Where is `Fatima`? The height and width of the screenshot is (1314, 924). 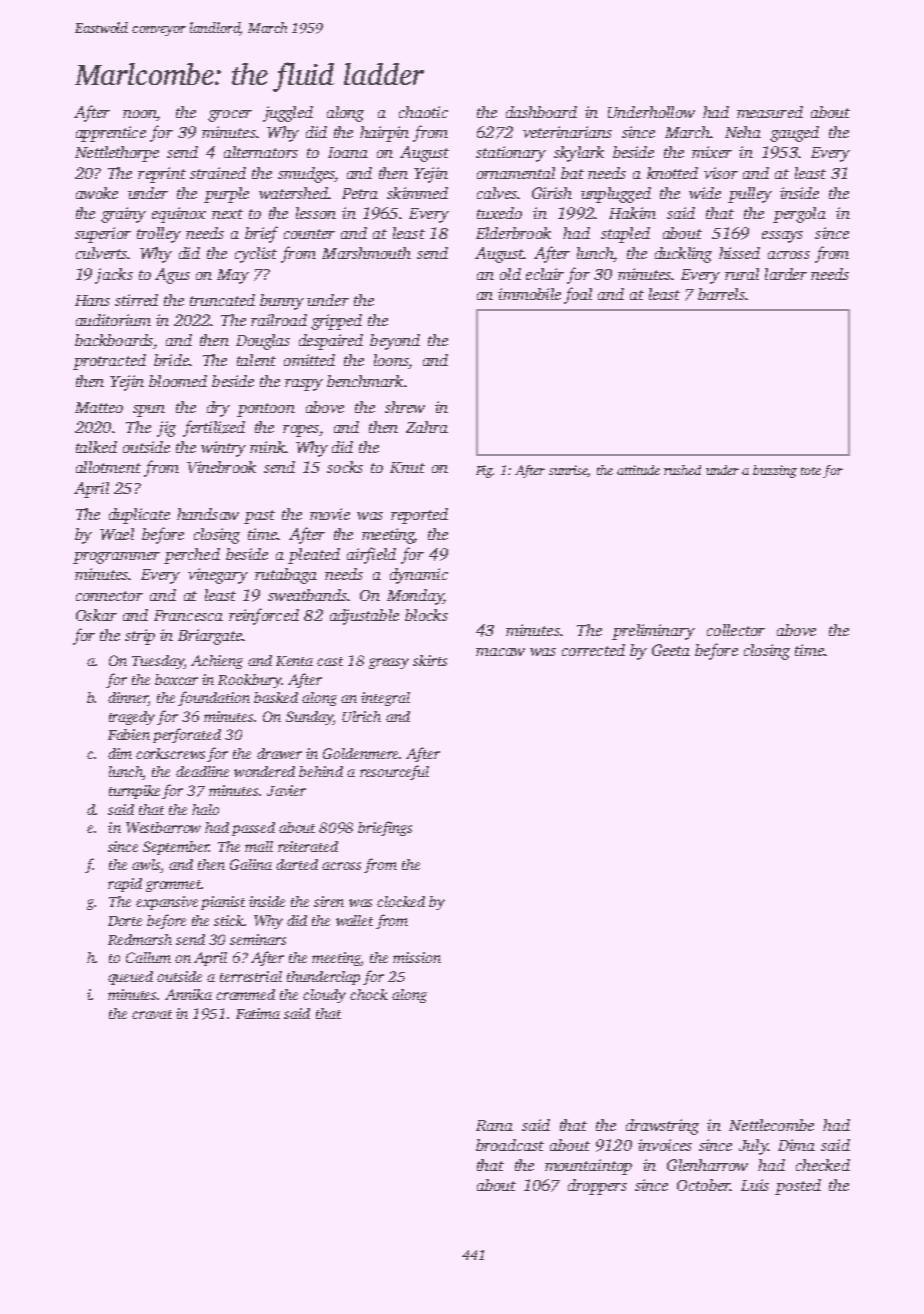 Fatima is located at coordinates (258, 1013).
